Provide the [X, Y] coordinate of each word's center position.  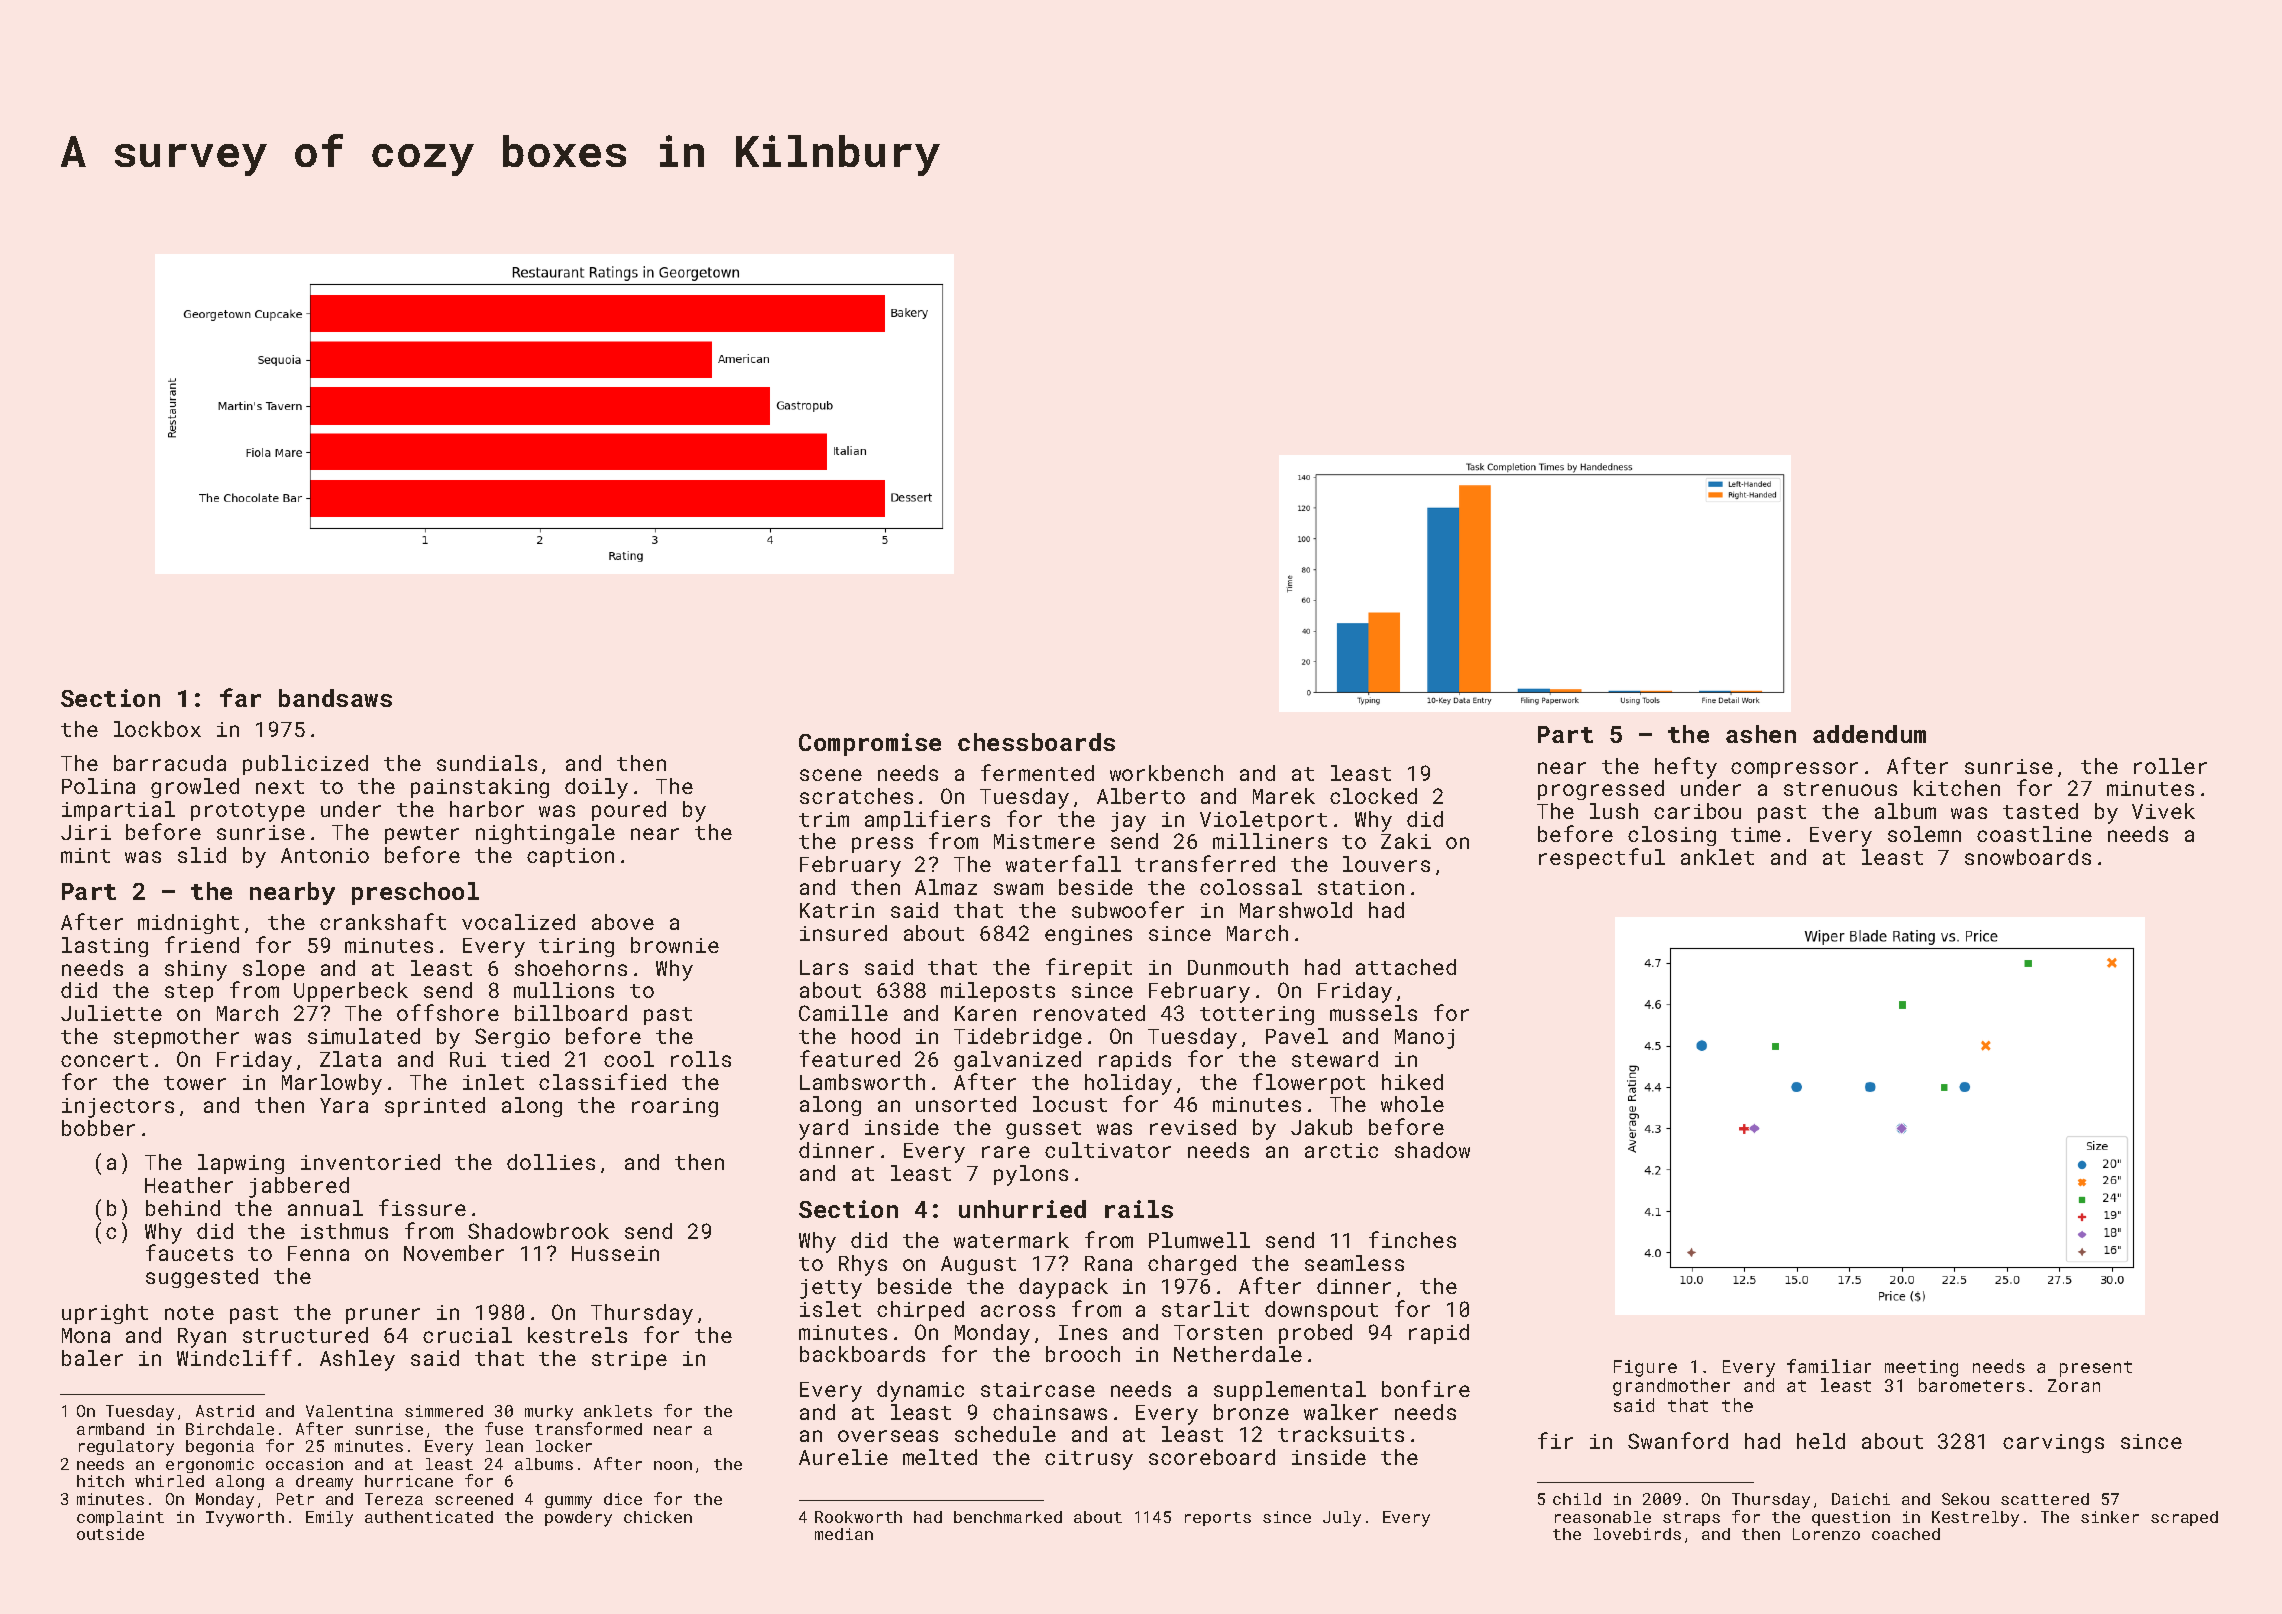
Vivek [2163, 811]
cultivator [1108, 1150]
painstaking [480, 788]
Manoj [1424, 1039]
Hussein [615, 1253]
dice [623, 1499]
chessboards [1036, 742]
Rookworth [858, 1517]
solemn [1924, 834]
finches [1412, 1239]
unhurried [1022, 1209]
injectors [118, 1108]
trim [824, 819]
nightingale [545, 834]
